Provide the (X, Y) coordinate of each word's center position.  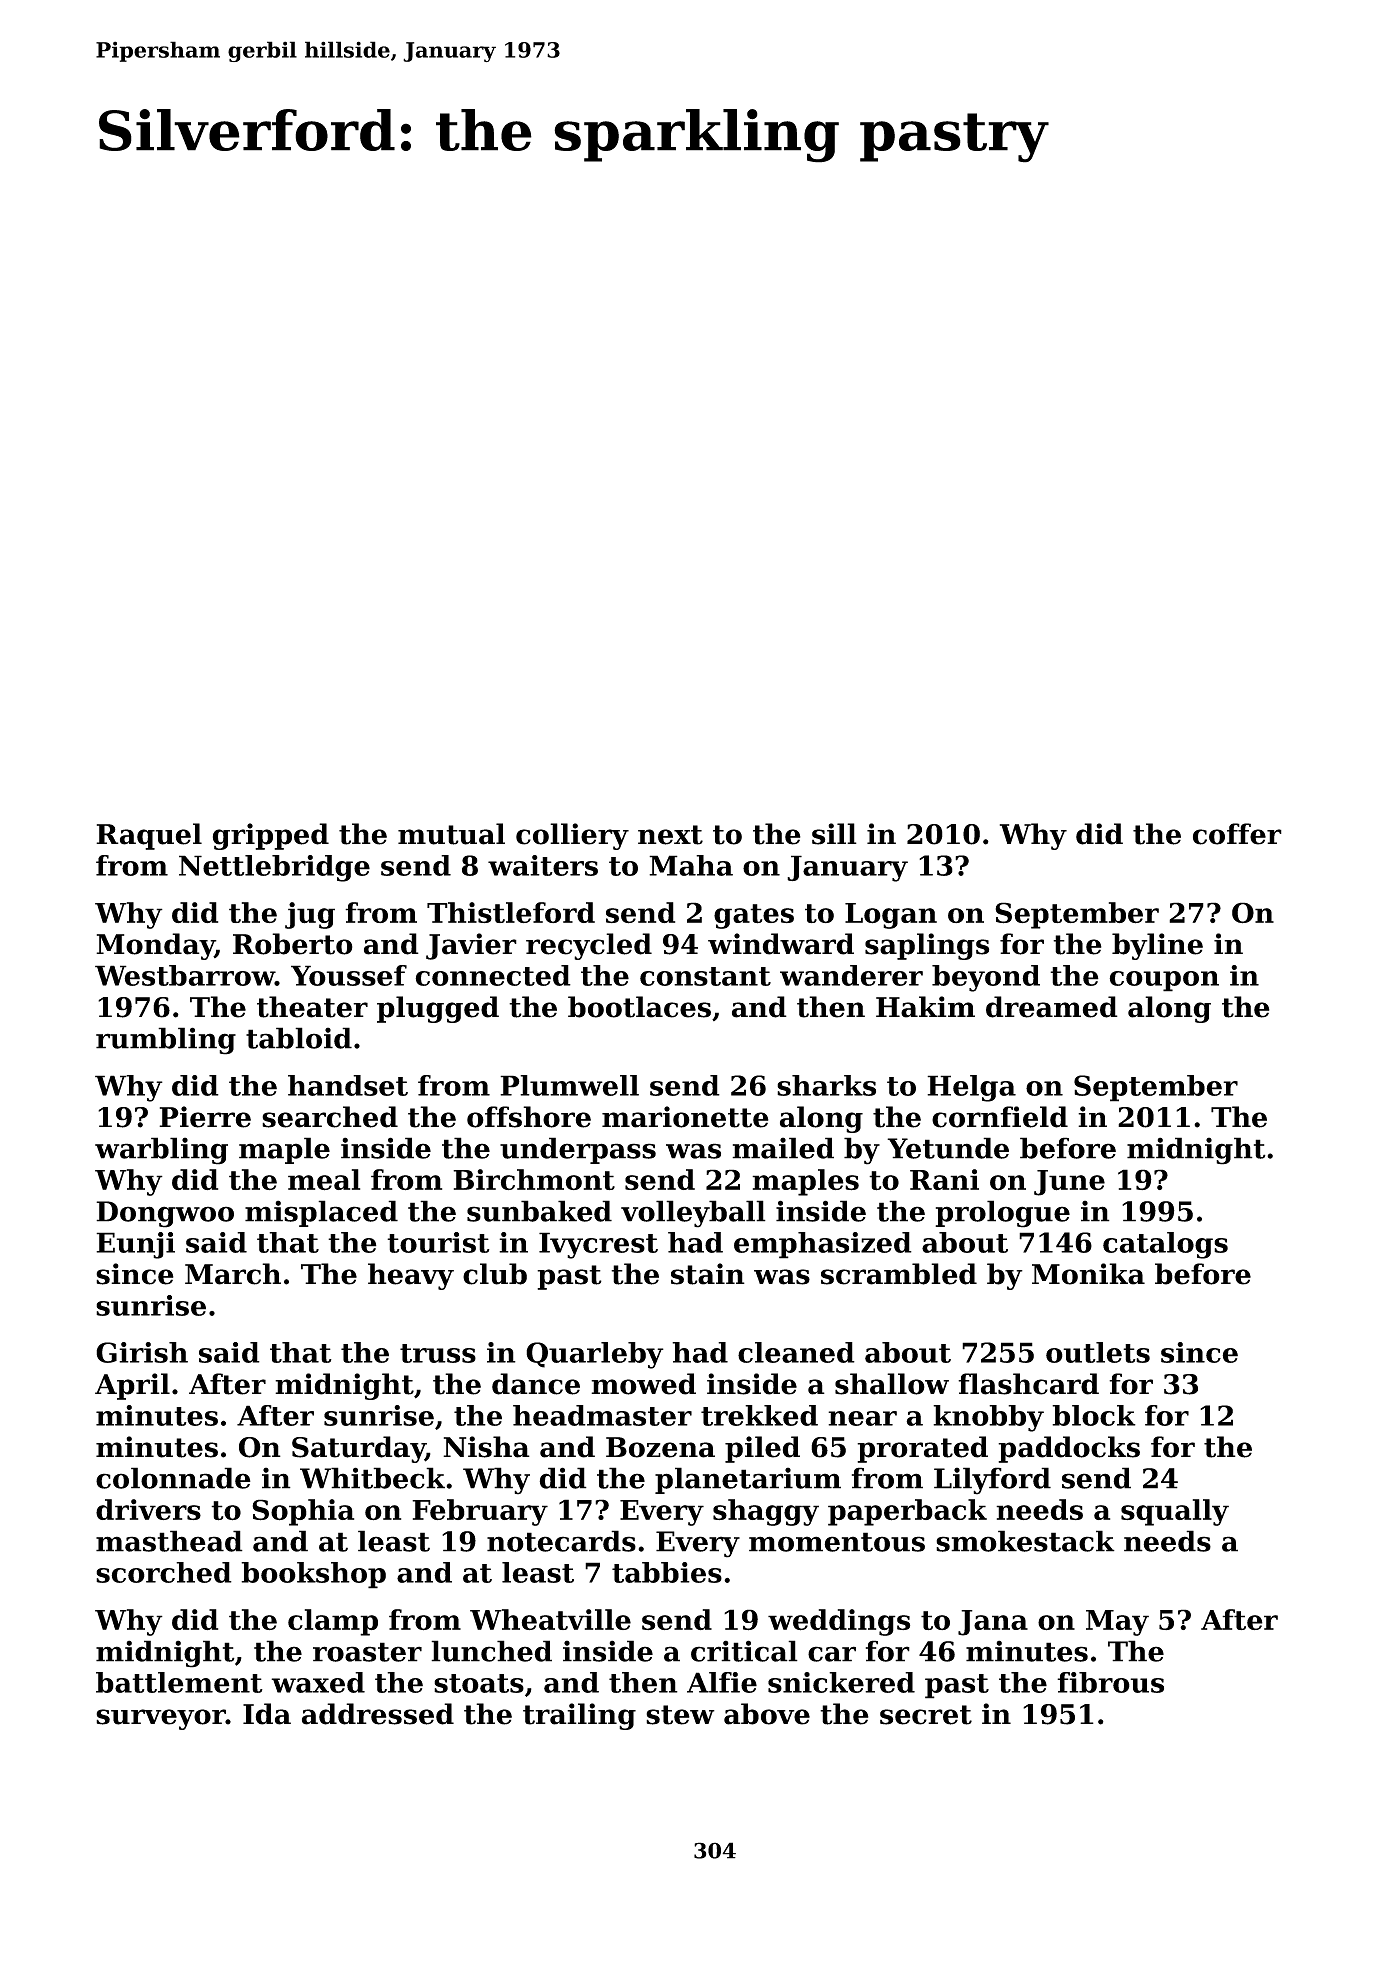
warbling (161, 1151)
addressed (378, 1714)
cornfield (1000, 1117)
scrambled (899, 1274)
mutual (451, 834)
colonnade (173, 1478)
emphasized (823, 1245)
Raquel (149, 836)
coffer (1237, 834)
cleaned (796, 1352)
